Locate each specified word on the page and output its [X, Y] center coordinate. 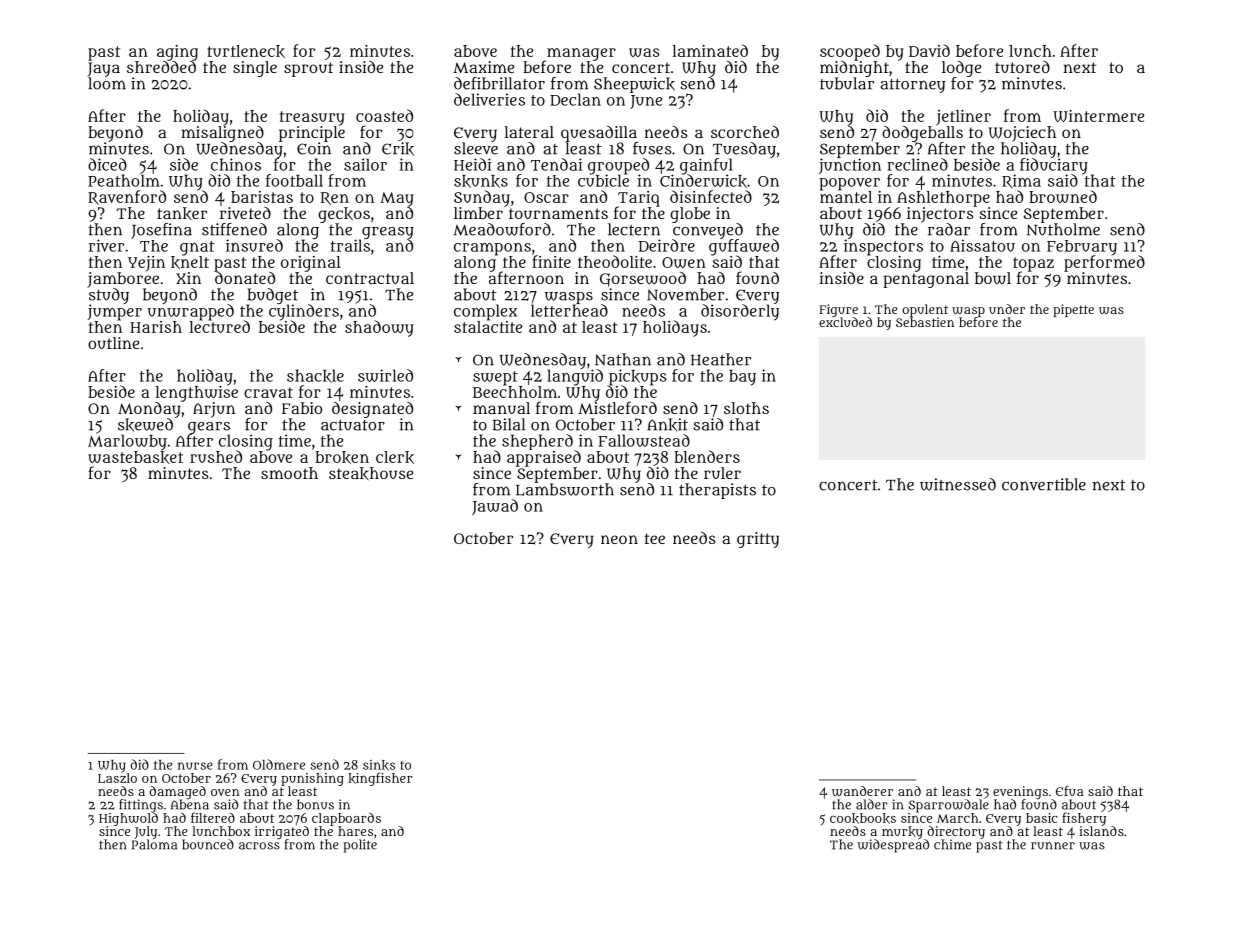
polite [360, 846]
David [929, 50]
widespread [893, 846]
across [259, 846]
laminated [710, 50]
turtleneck [246, 51]
